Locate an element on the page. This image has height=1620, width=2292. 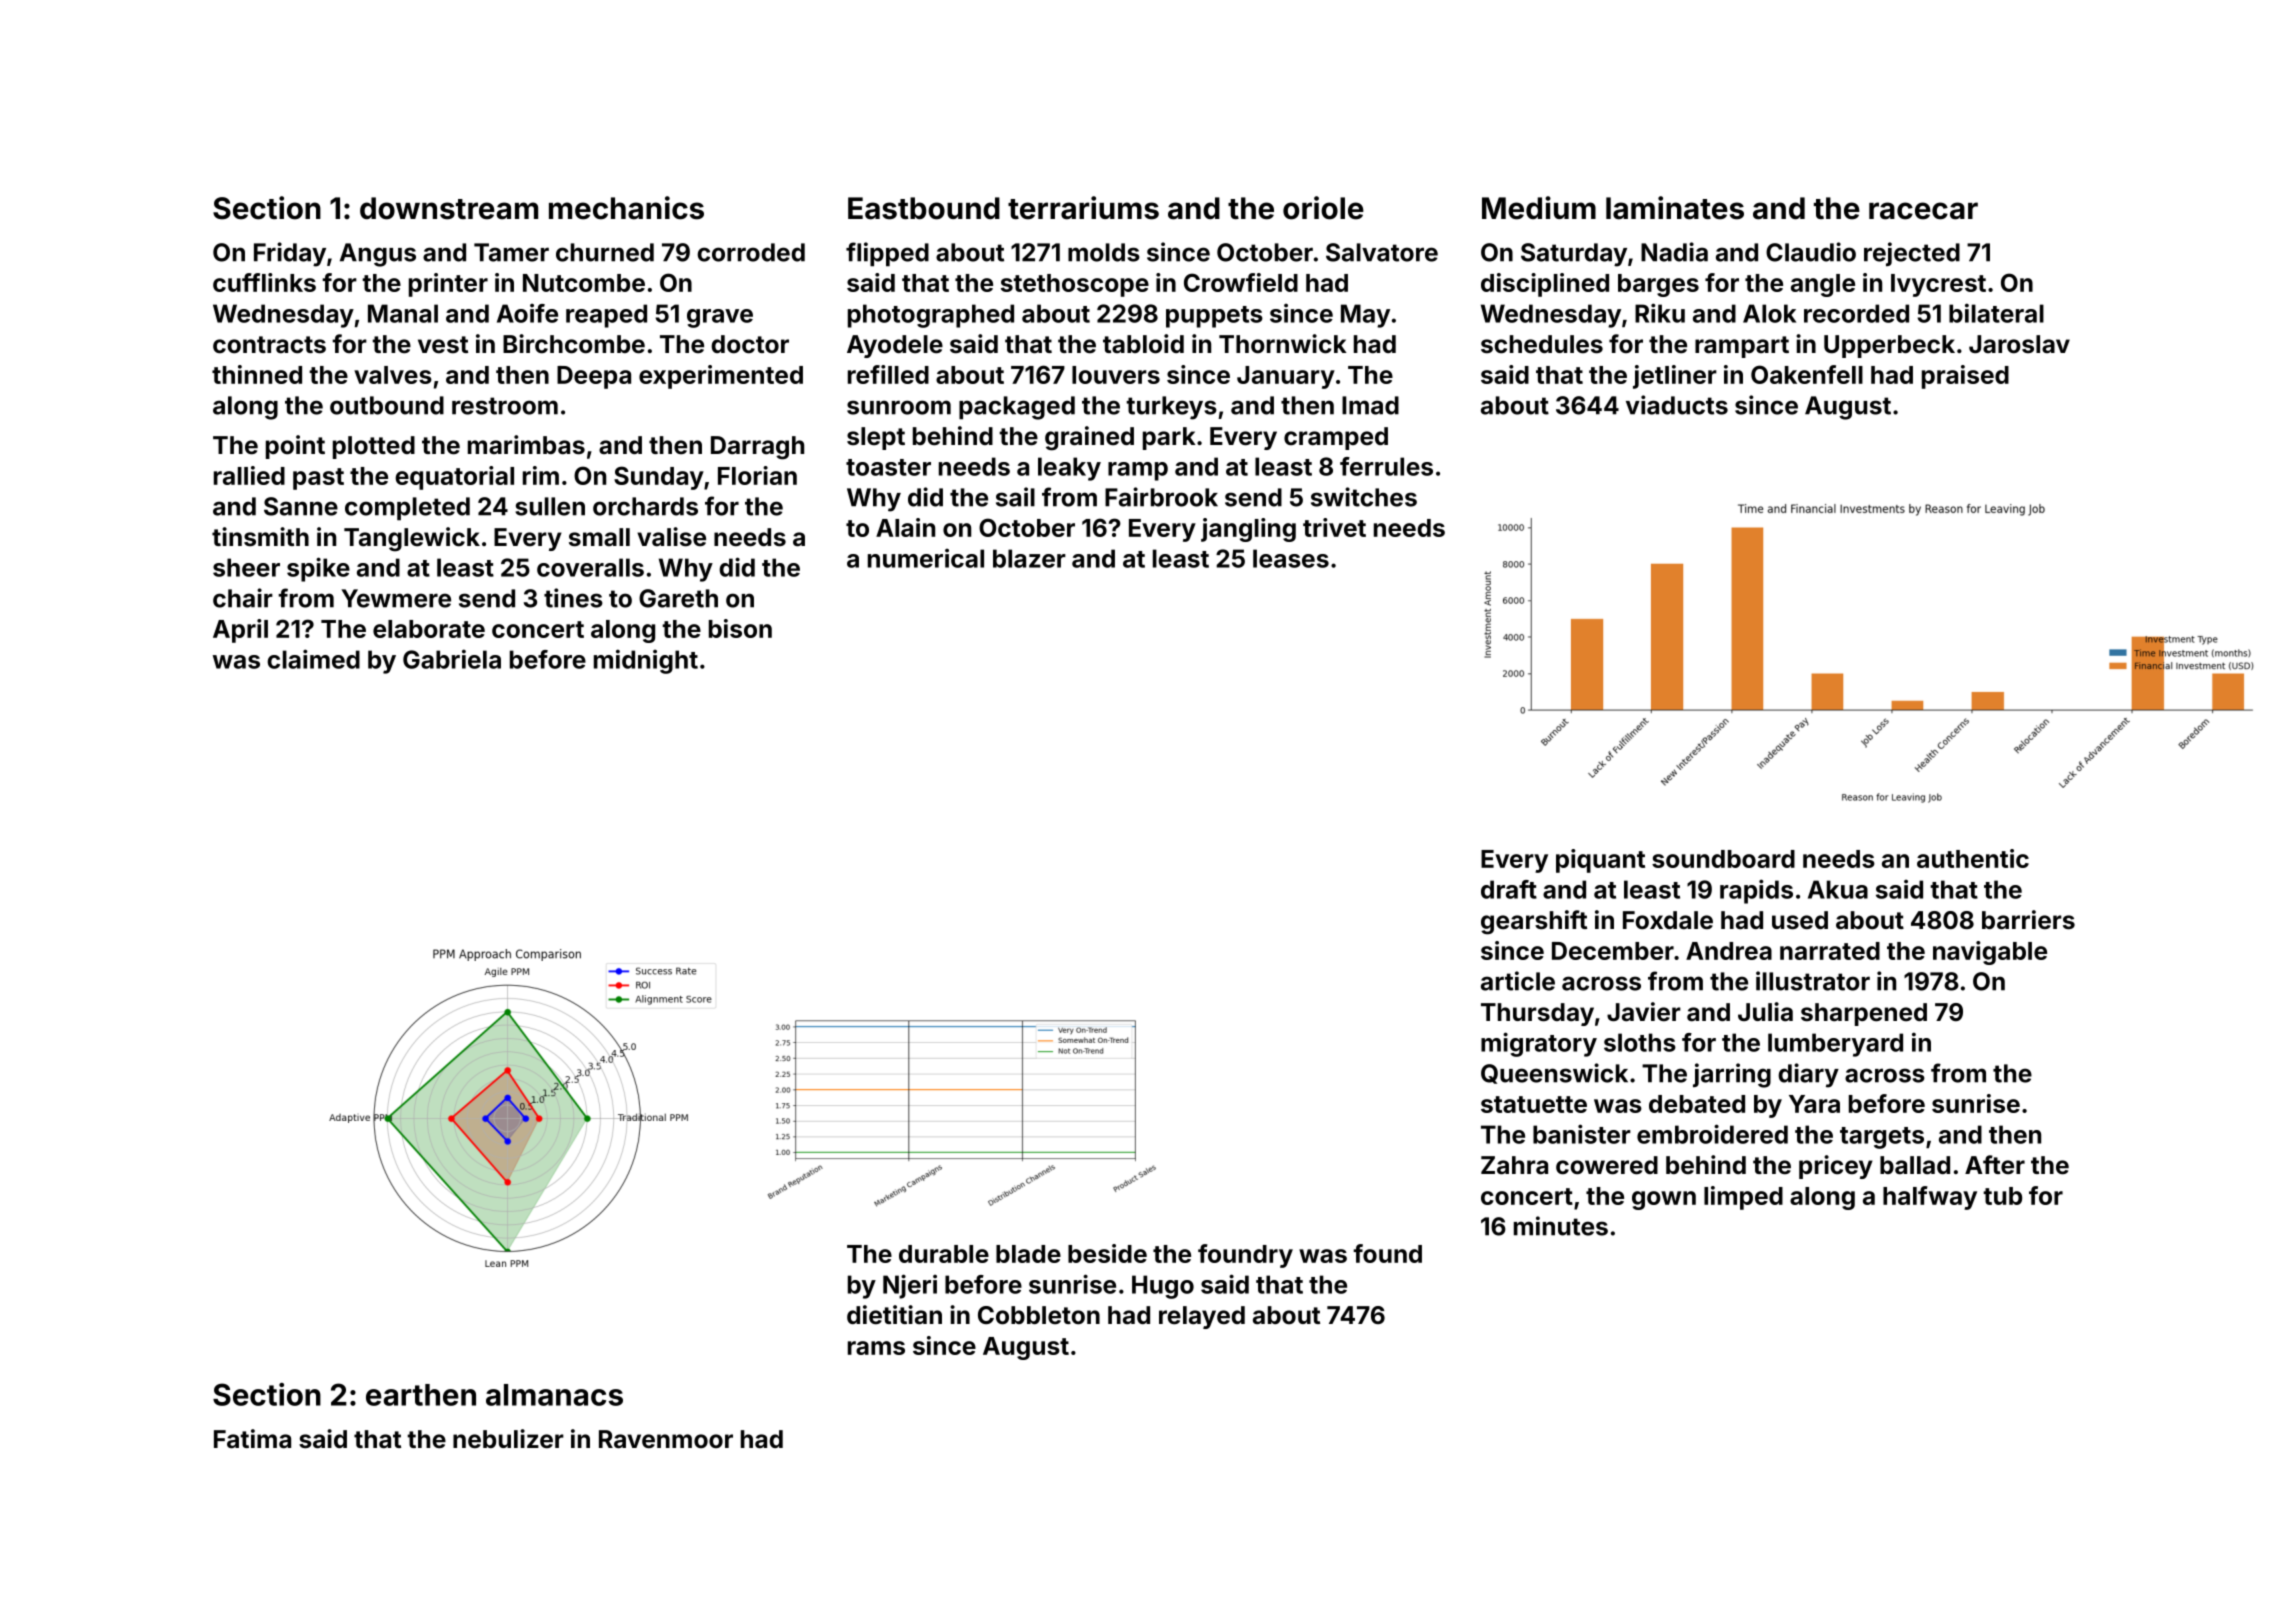
switches is located at coordinates (1364, 497).
